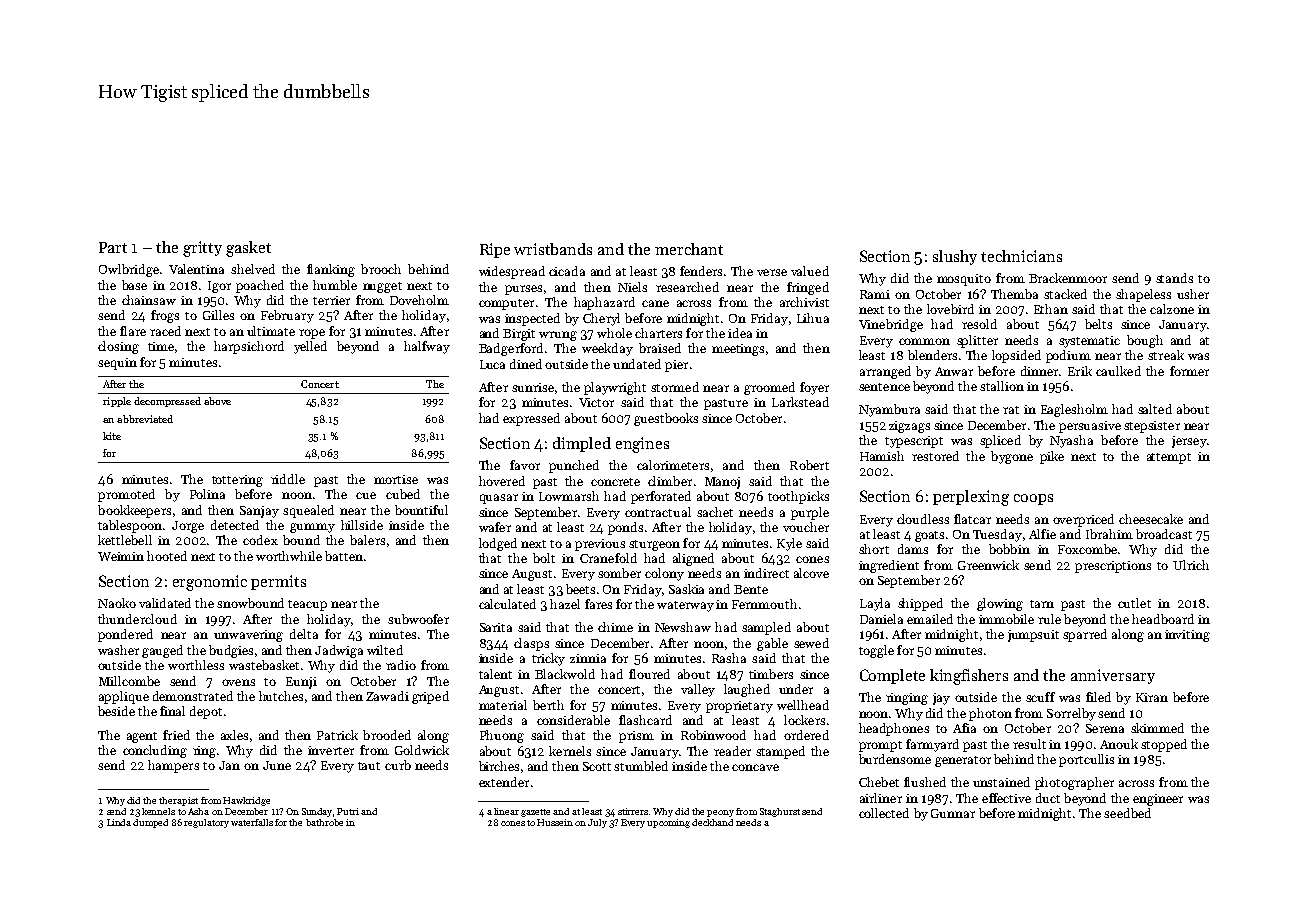 The width and height of the screenshot is (1308, 924). I want to click on applique, so click(124, 697).
